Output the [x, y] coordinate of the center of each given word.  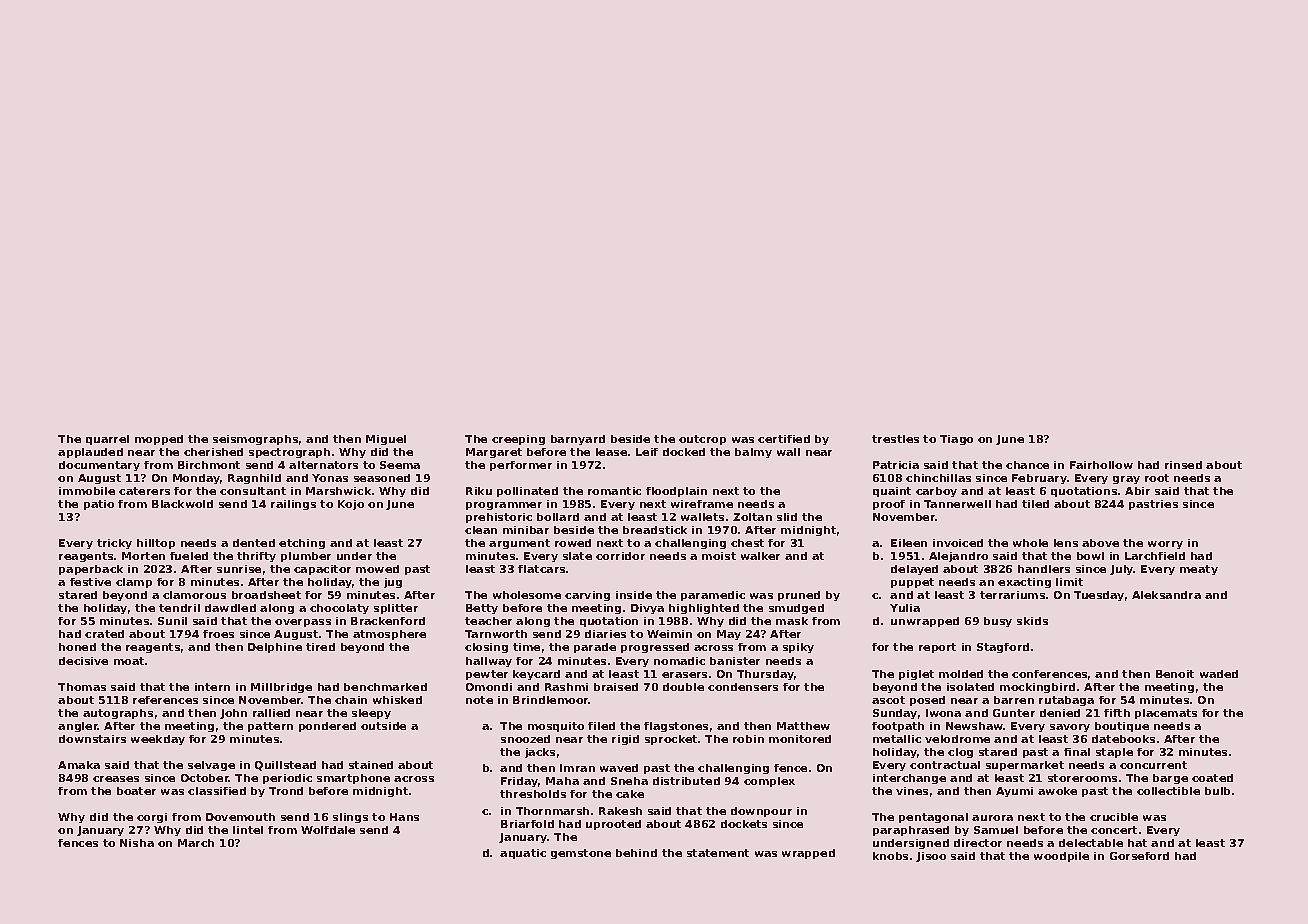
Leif [647, 452]
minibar [526, 530]
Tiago [956, 440]
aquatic [523, 854]
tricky [114, 544]
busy [998, 622]
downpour [761, 812]
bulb [1217, 791]
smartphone [353, 779]
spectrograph [289, 453]
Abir [1137, 491]
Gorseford [1139, 856]
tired [320, 647]
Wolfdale [328, 830]
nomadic [679, 661]
